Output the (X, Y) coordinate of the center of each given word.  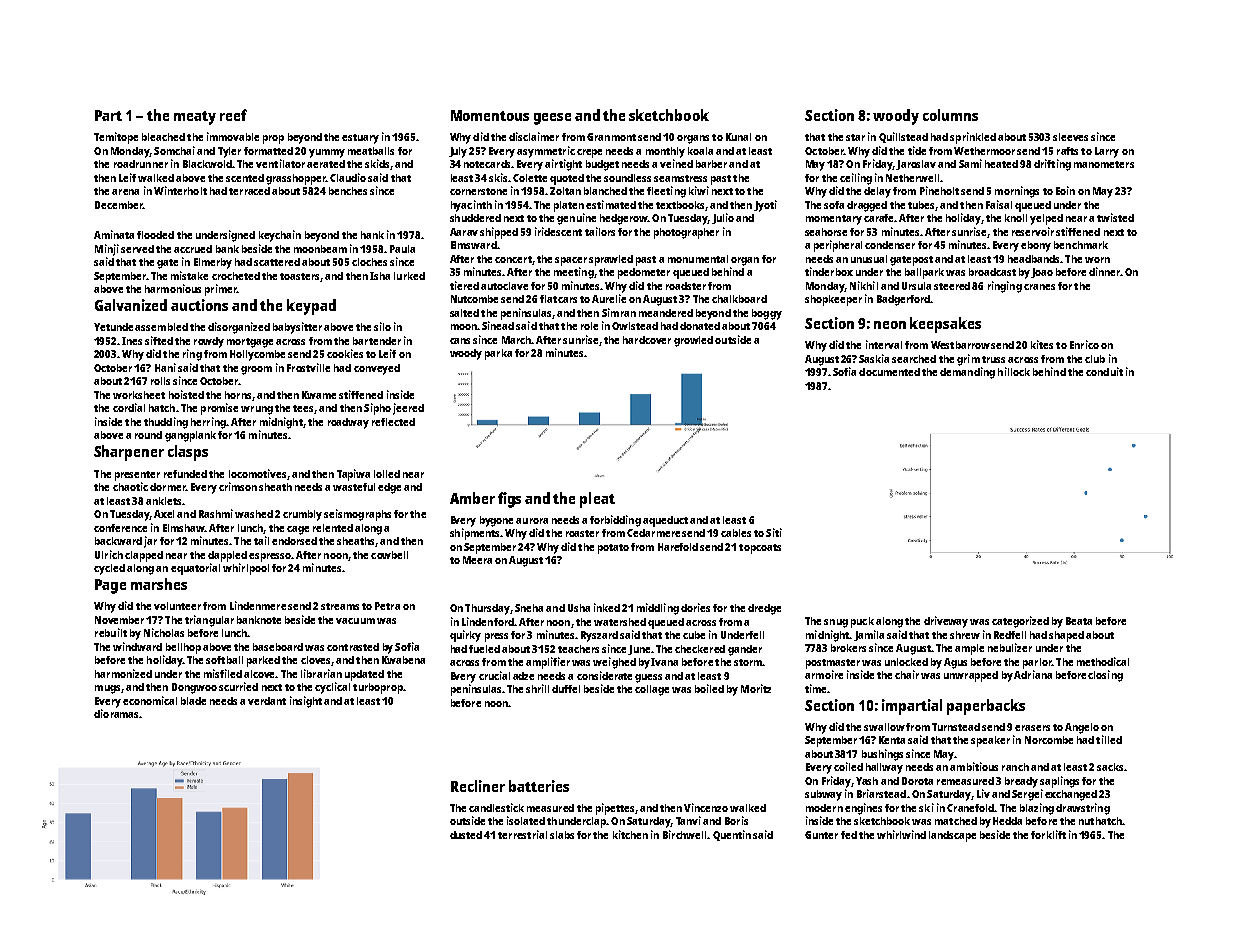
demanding (967, 373)
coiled (848, 766)
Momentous (490, 115)
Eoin (1065, 190)
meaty (195, 118)
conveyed (377, 369)
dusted (466, 835)
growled (693, 341)
